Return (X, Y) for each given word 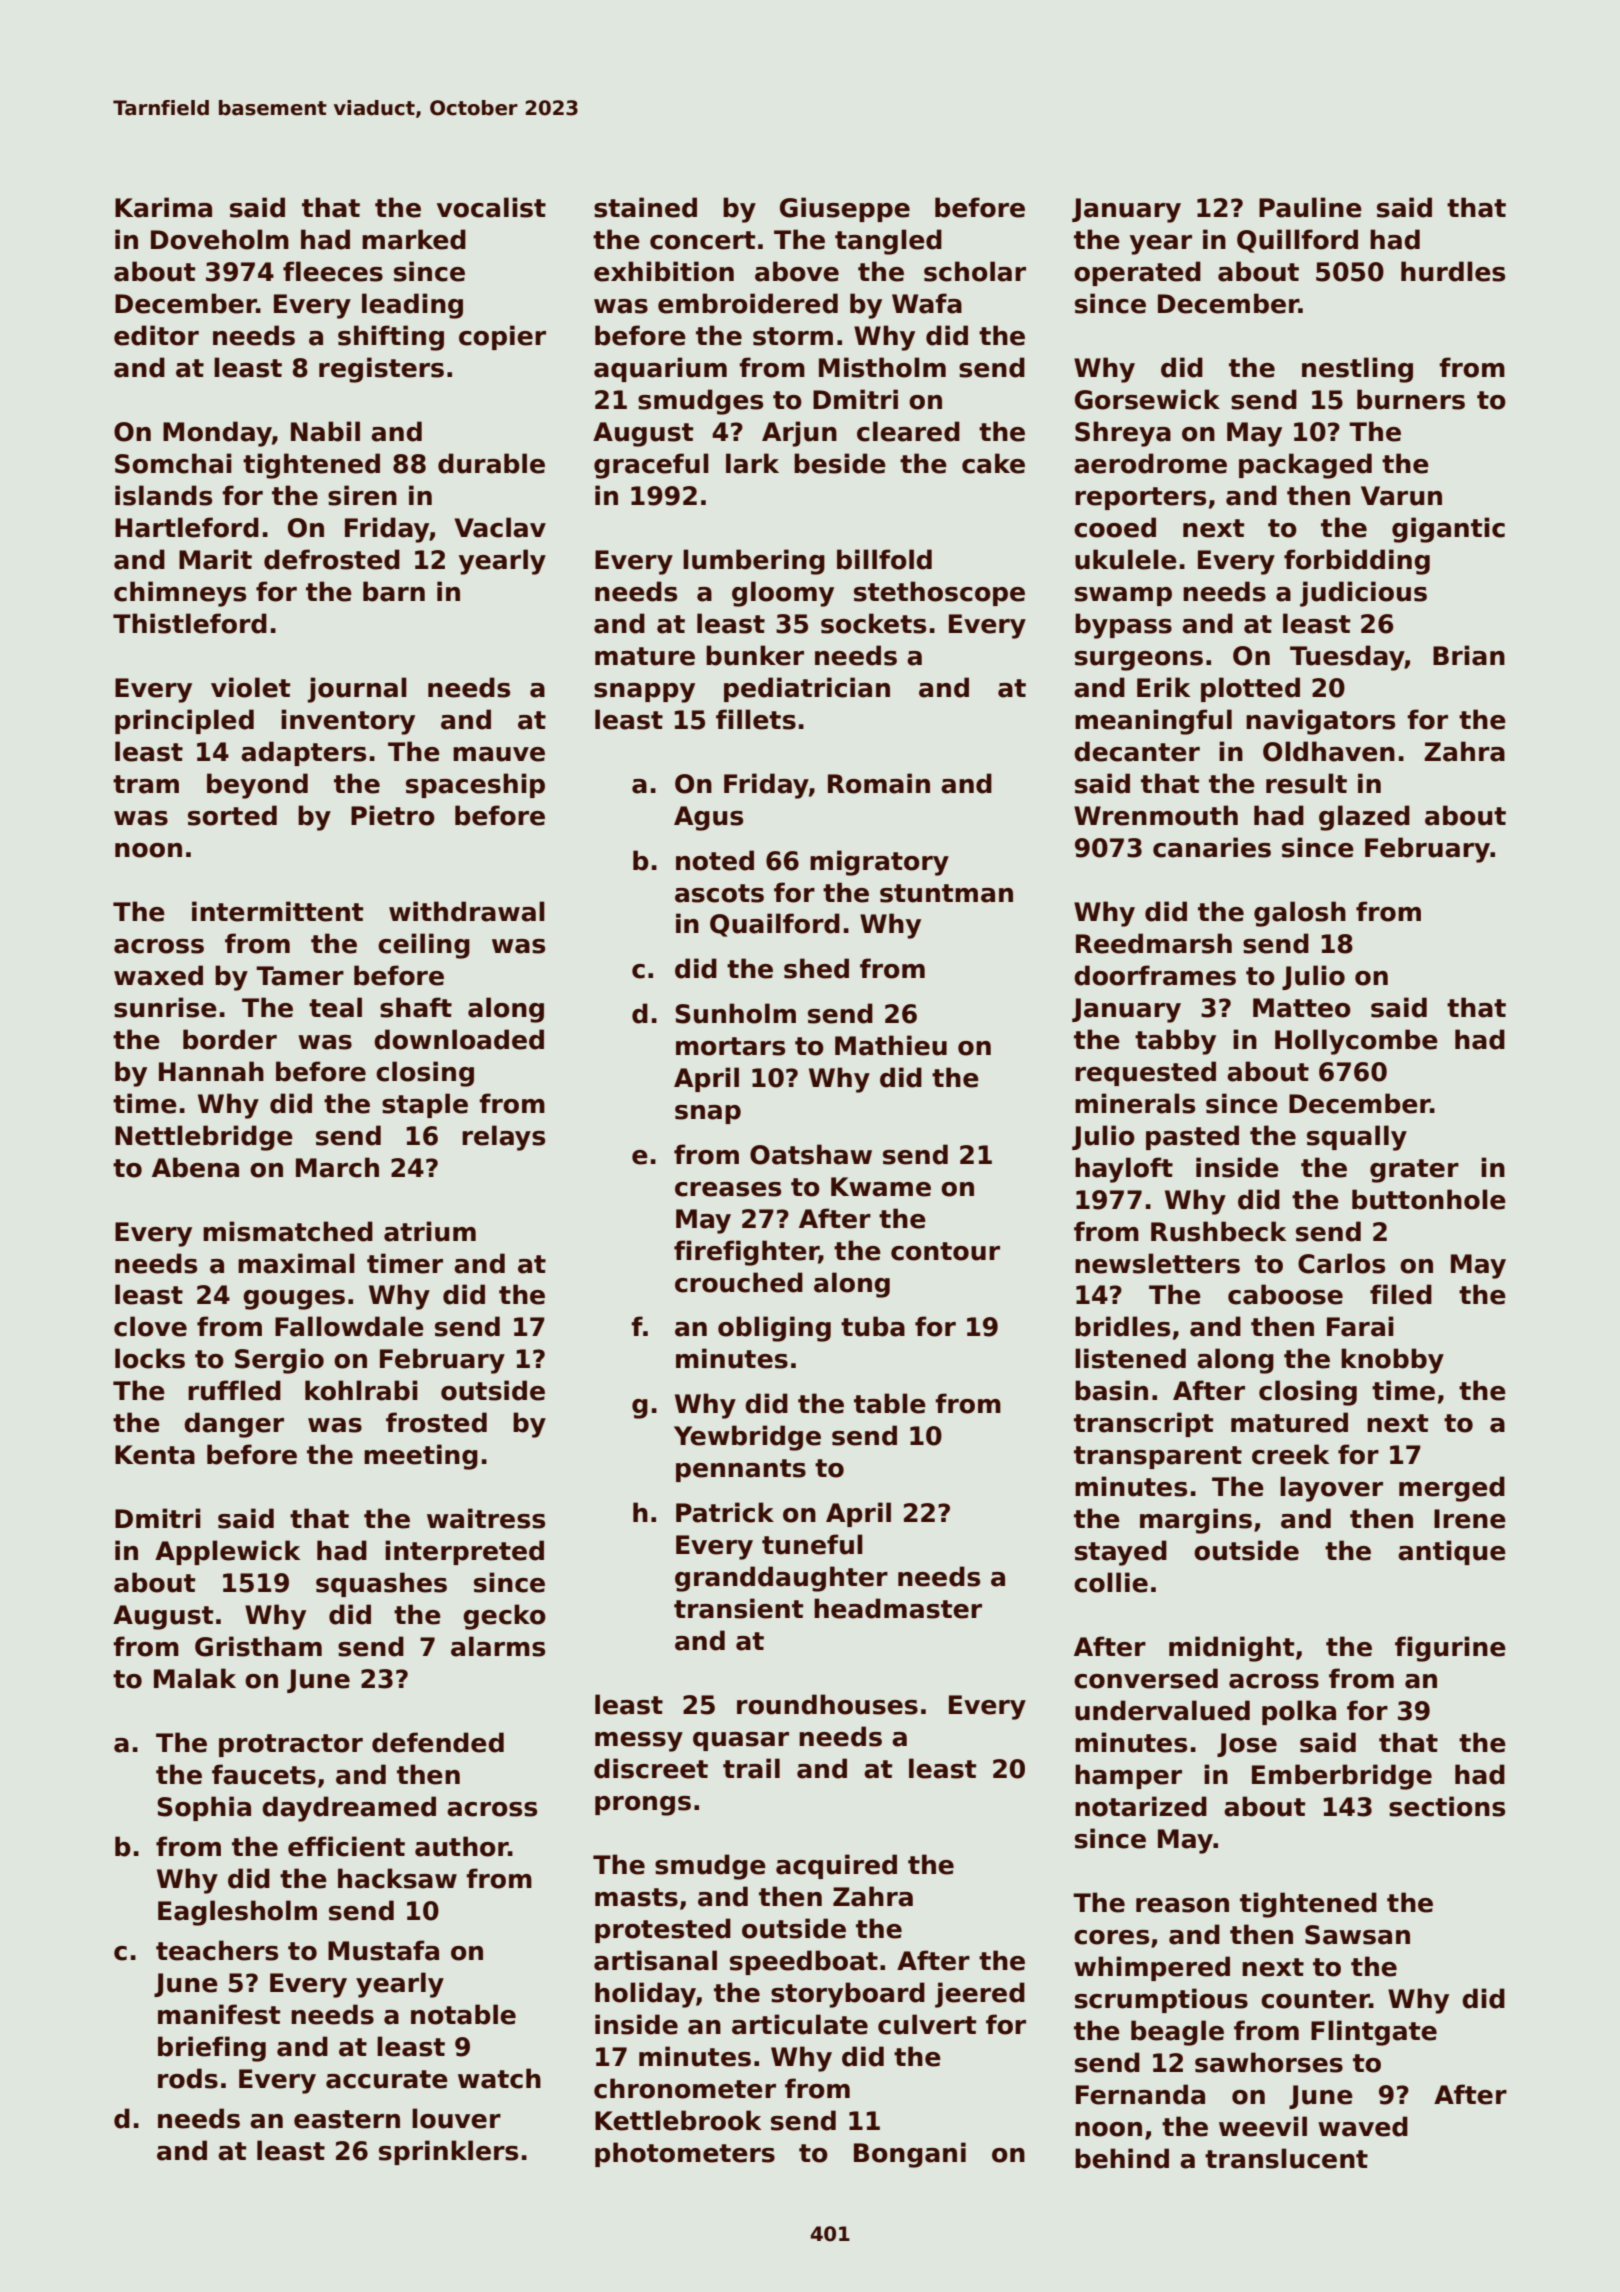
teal (335, 1007)
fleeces (333, 271)
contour (945, 1251)
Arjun (799, 434)
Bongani (910, 2155)
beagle (1177, 2033)
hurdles (1453, 271)
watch (499, 2078)
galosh (1300, 914)
